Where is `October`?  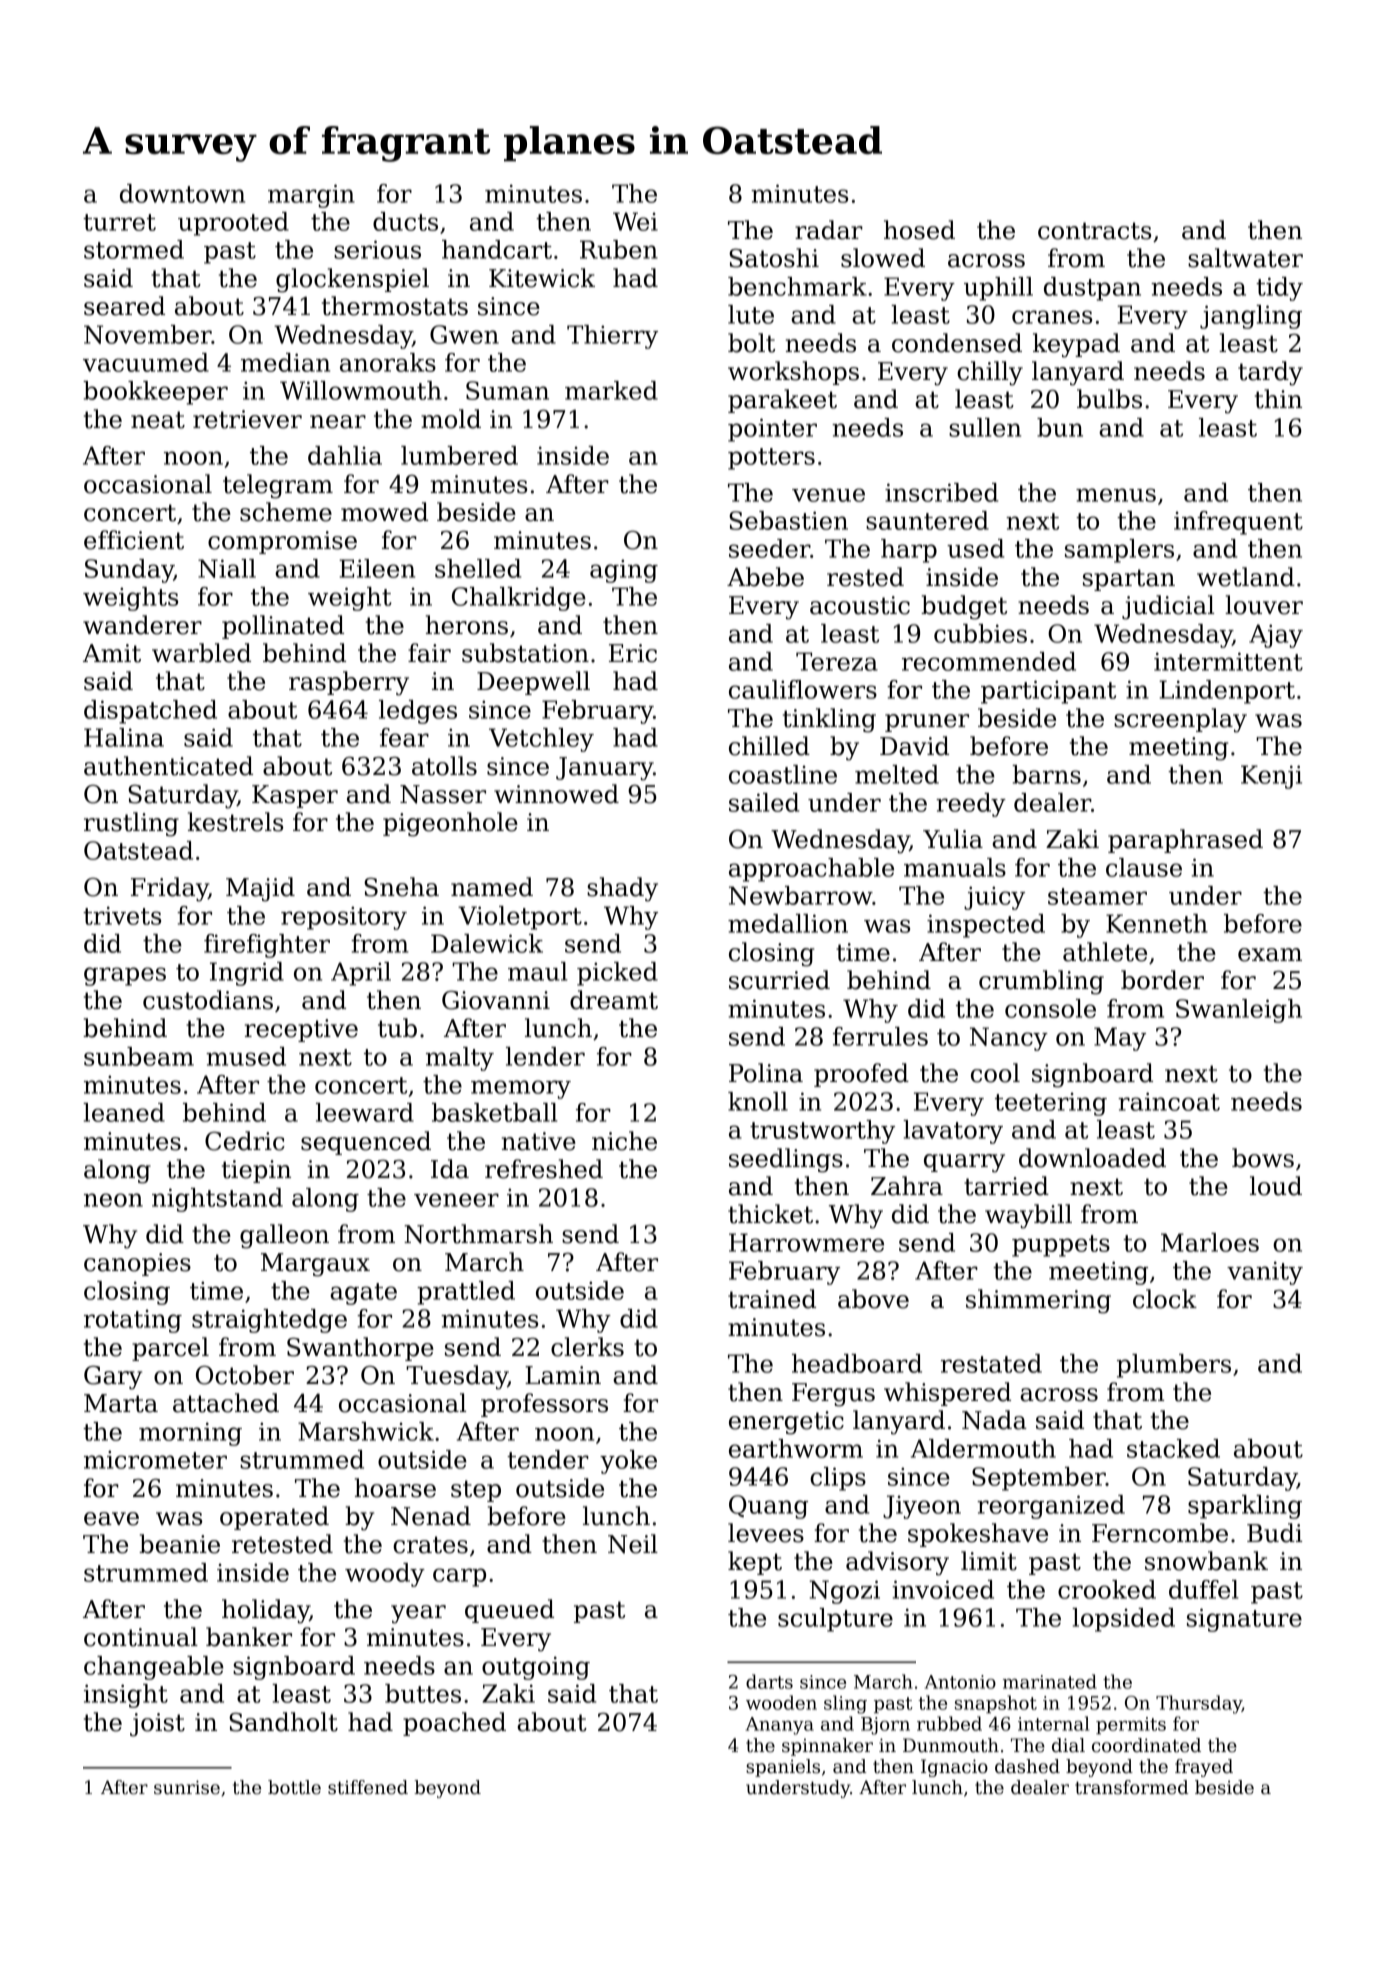 October is located at coordinates (245, 1375).
